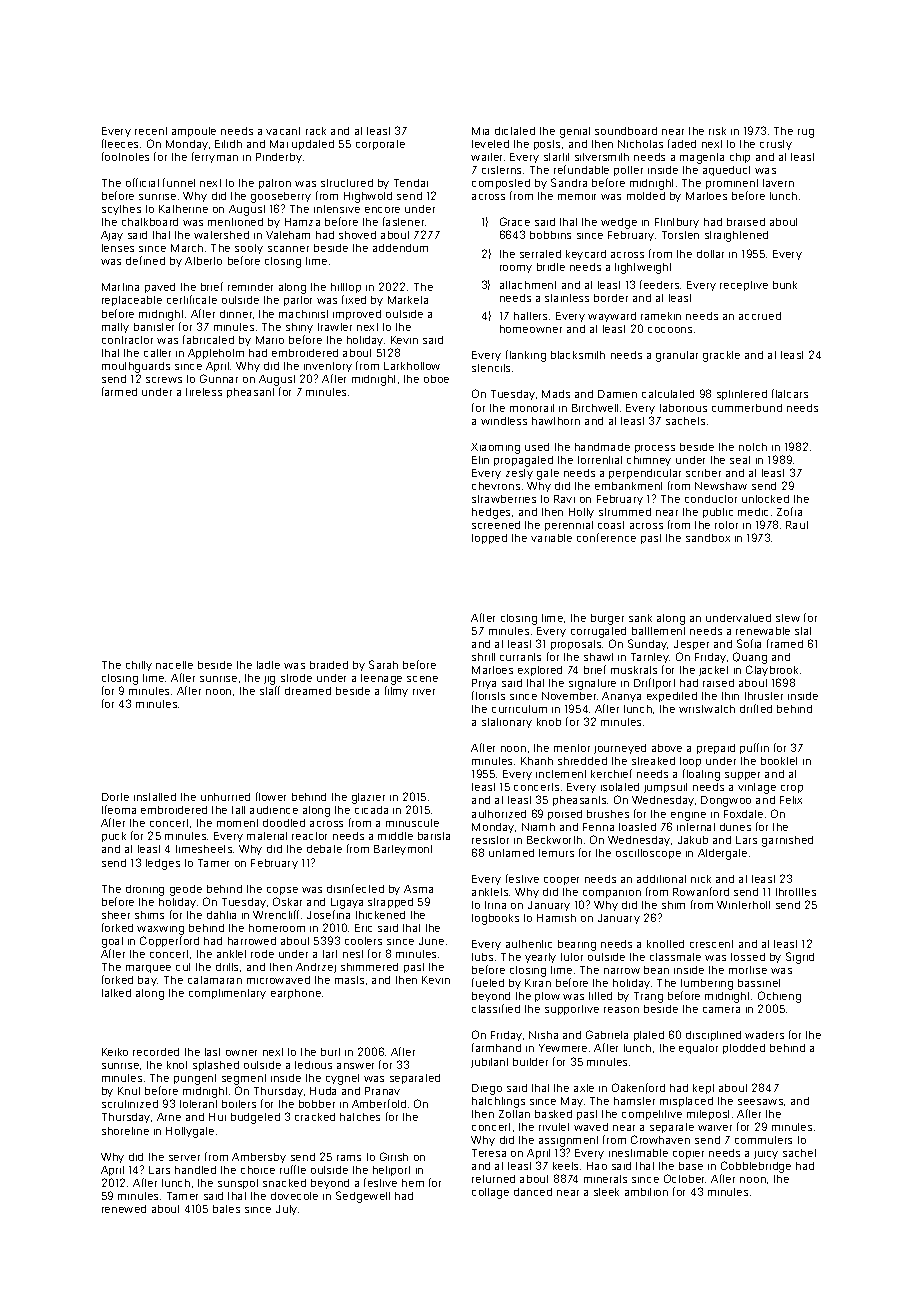  I want to click on river, so click(424, 692).
